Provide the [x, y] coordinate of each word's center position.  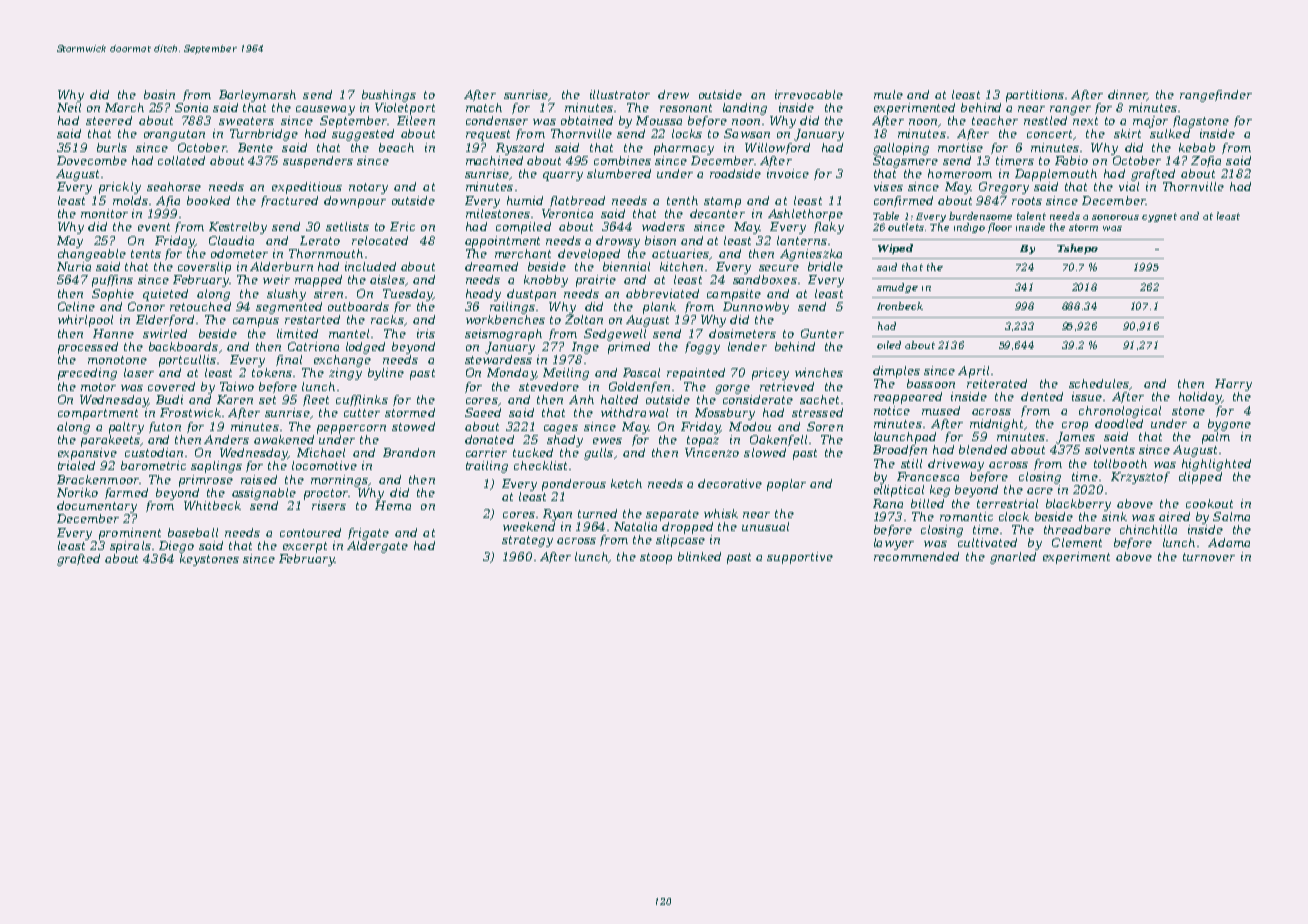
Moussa [659, 120]
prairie [596, 281]
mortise [960, 147]
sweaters [246, 121]
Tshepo [1077, 249]
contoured [310, 532]
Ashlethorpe [805, 215]
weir [276, 279]
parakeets [111, 441]
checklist [540, 465]
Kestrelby [238, 228]
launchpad [905, 438]
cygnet [1159, 217]
